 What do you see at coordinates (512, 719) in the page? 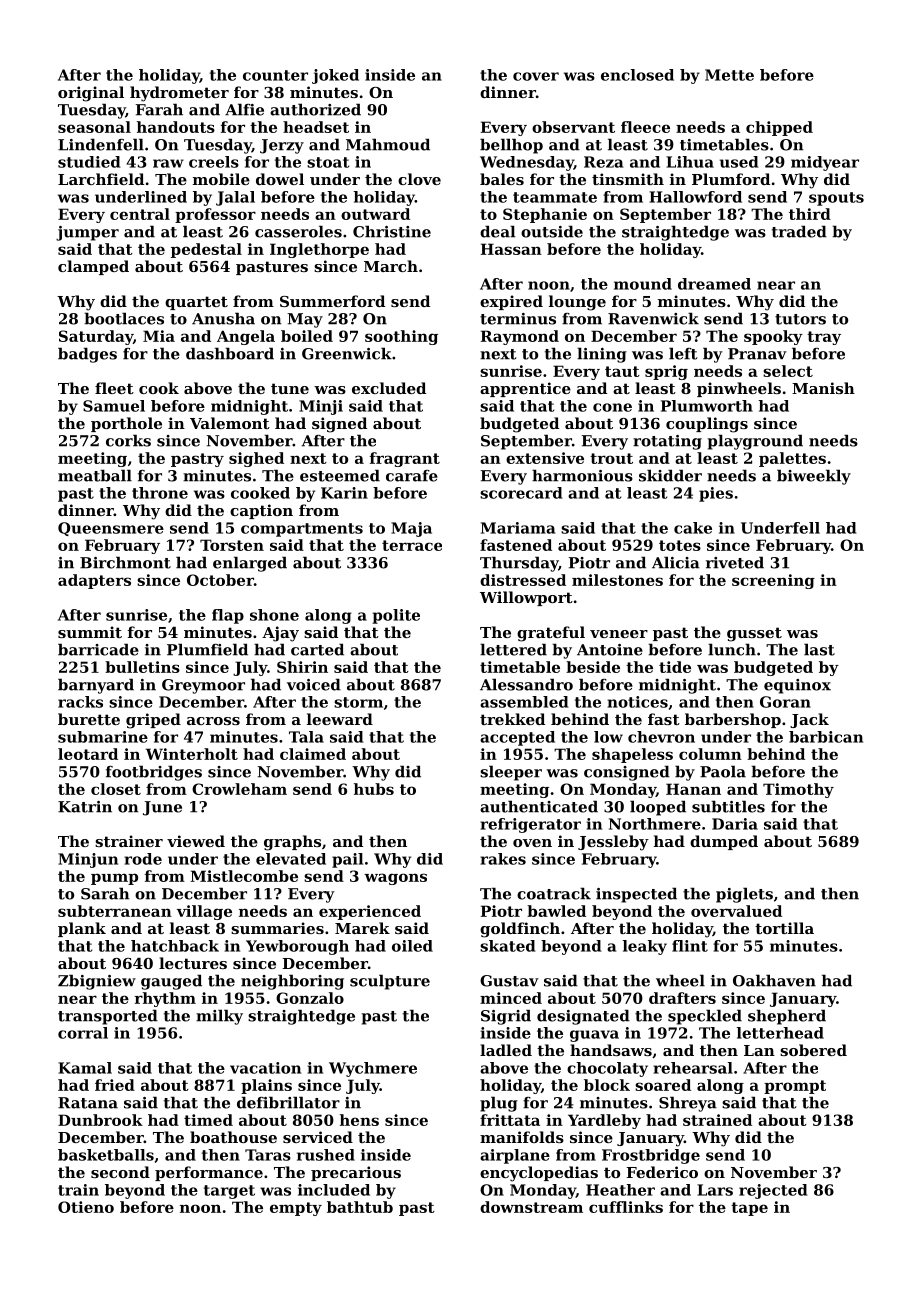
I see `trekked` at bounding box center [512, 719].
